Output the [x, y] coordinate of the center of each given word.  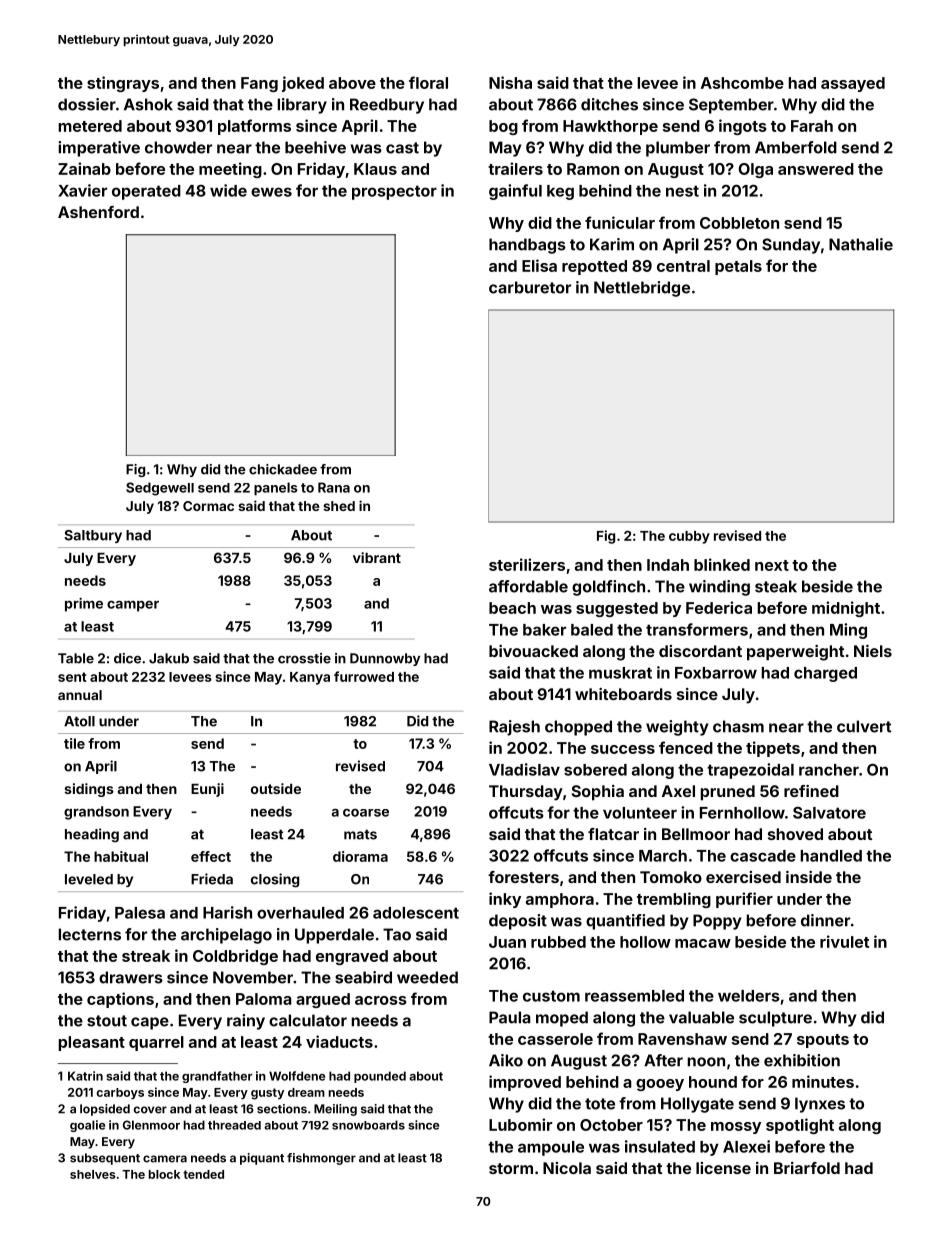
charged [825, 674]
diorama [360, 856]
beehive [315, 147]
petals [738, 267]
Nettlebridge [642, 289]
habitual [121, 856]
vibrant [377, 557]
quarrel [156, 1043]
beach [512, 608]
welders [749, 996]
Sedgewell [160, 489]
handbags [527, 246]
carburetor [530, 287]
